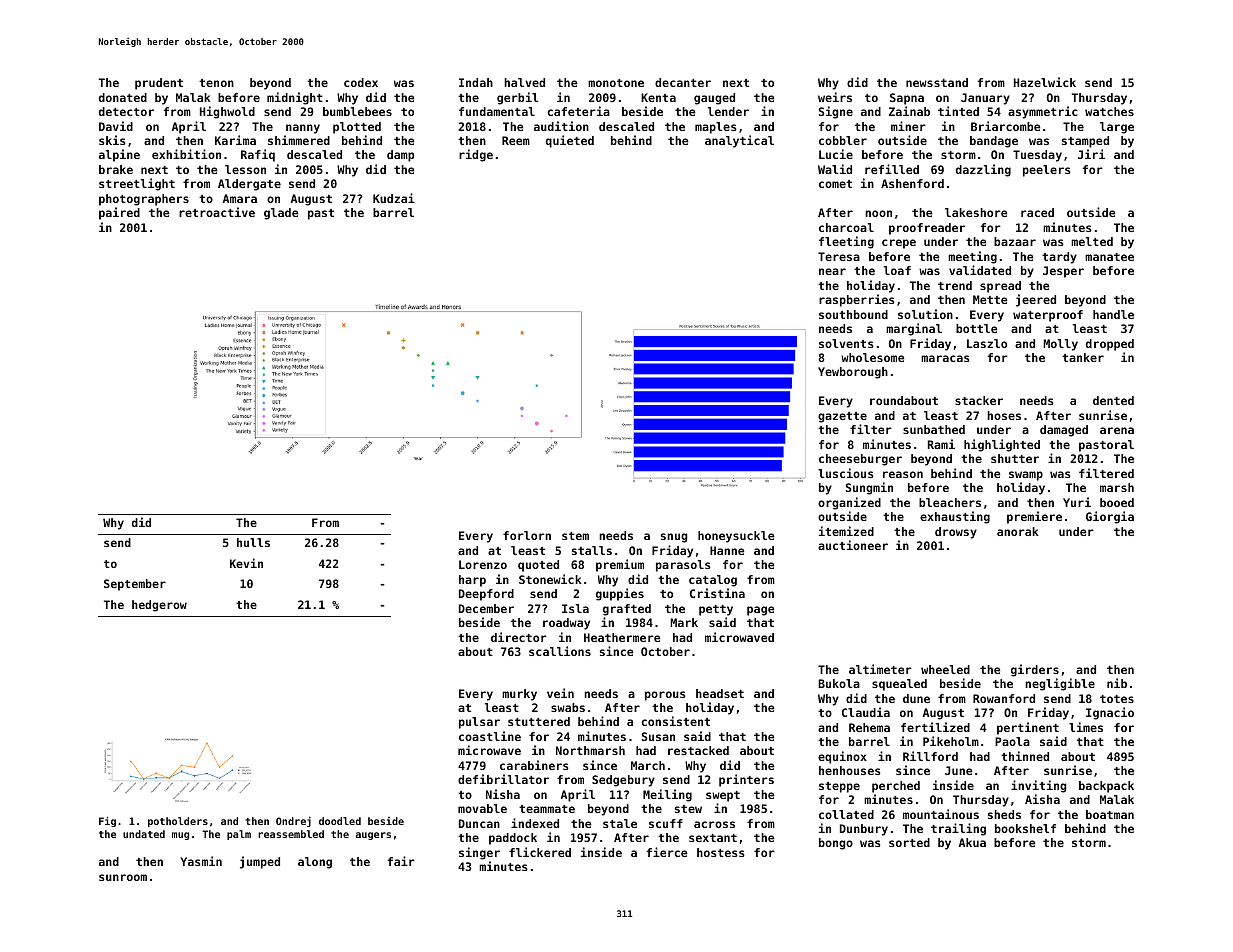 The height and width of the image is (952, 1233). Describe the element at coordinates (1018, 531) in the image. I see `anorak` at that location.
